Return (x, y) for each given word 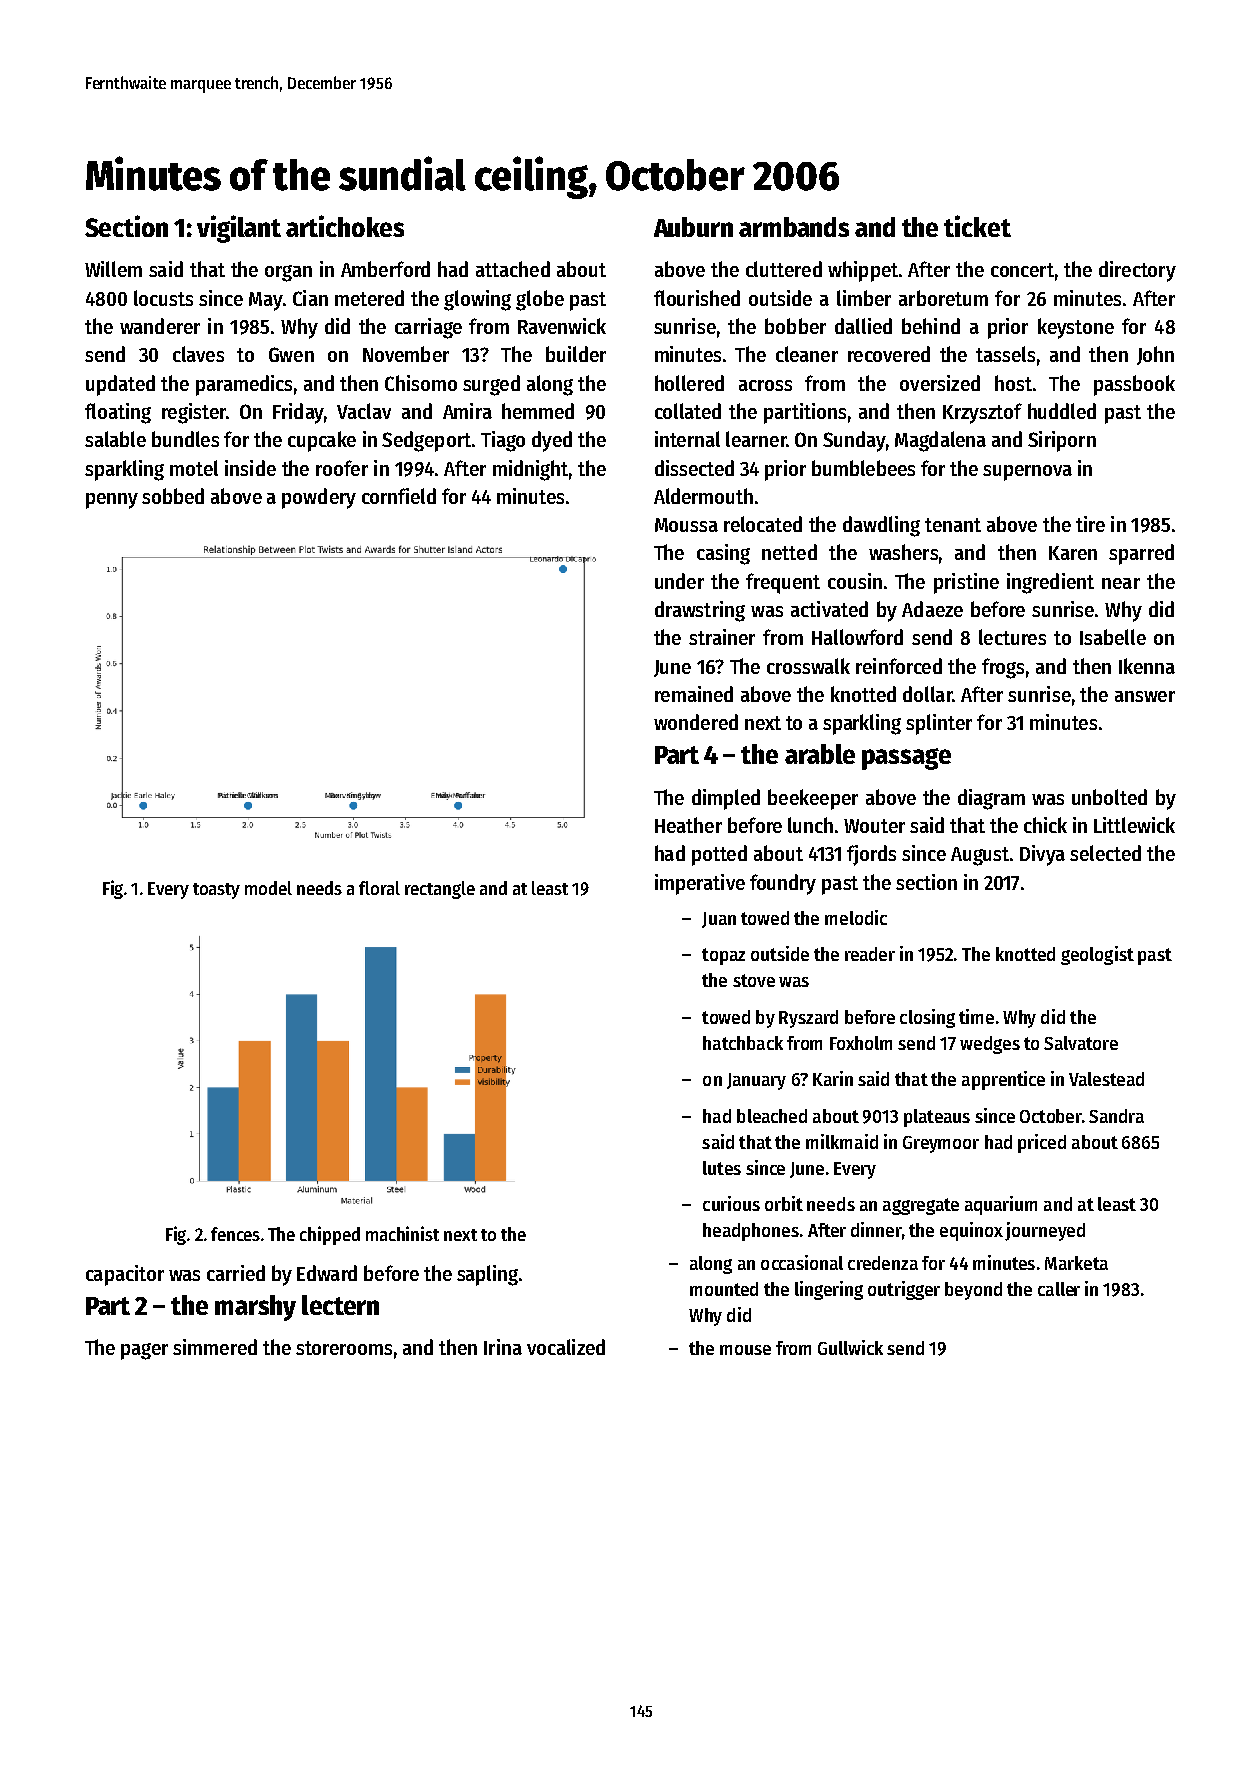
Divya (1042, 855)
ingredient (1050, 583)
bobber (795, 326)
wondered (696, 722)
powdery (319, 498)
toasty (216, 891)
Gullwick (850, 1347)
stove (754, 980)
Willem (113, 269)
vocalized (566, 1347)
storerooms (344, 1348)
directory (1137, 271)
